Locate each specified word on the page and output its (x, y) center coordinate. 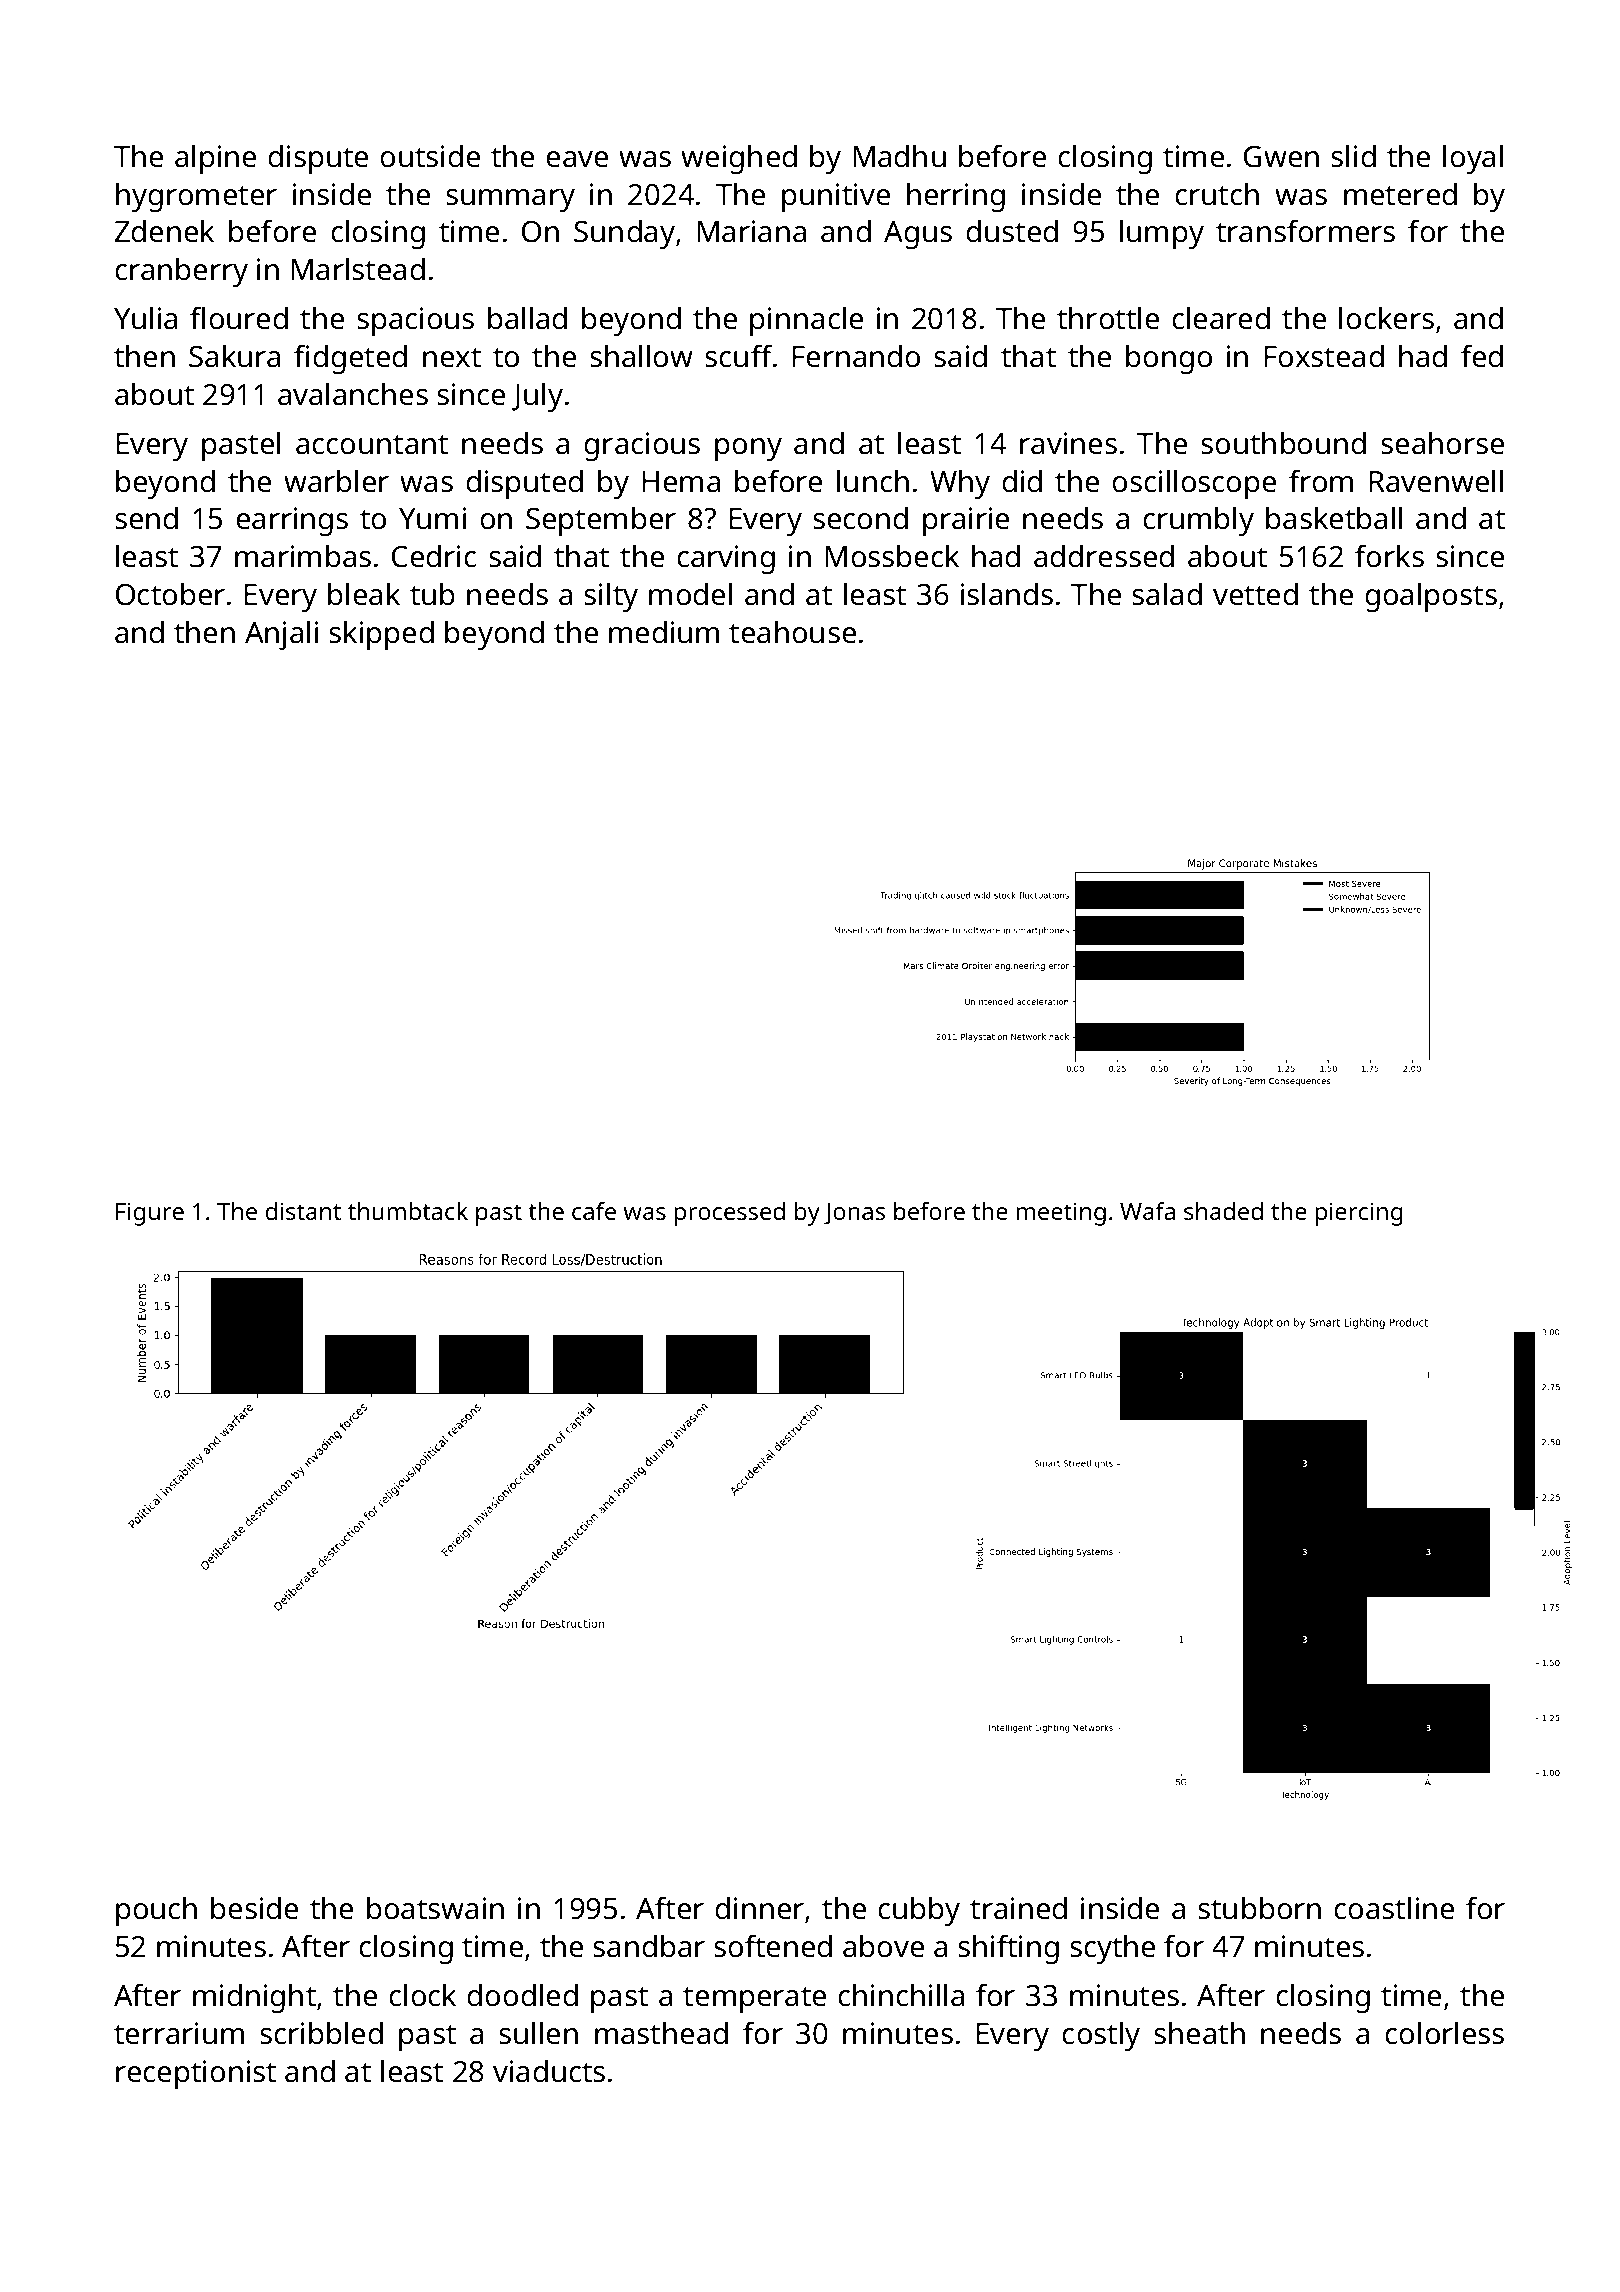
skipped (381, 635)
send (146, 518)
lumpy (1162, 234)
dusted (1012, 231)
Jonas (854, 1214)
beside (254, 1908)
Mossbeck (892, 556)
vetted (1255, 594)
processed (730, 1214)
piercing (1359, 1214)
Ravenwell (1436, 481)
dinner (759, 1908)
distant (303, 1211)
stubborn (1259, 1908)
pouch (156, 1911)
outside (430, 156)
